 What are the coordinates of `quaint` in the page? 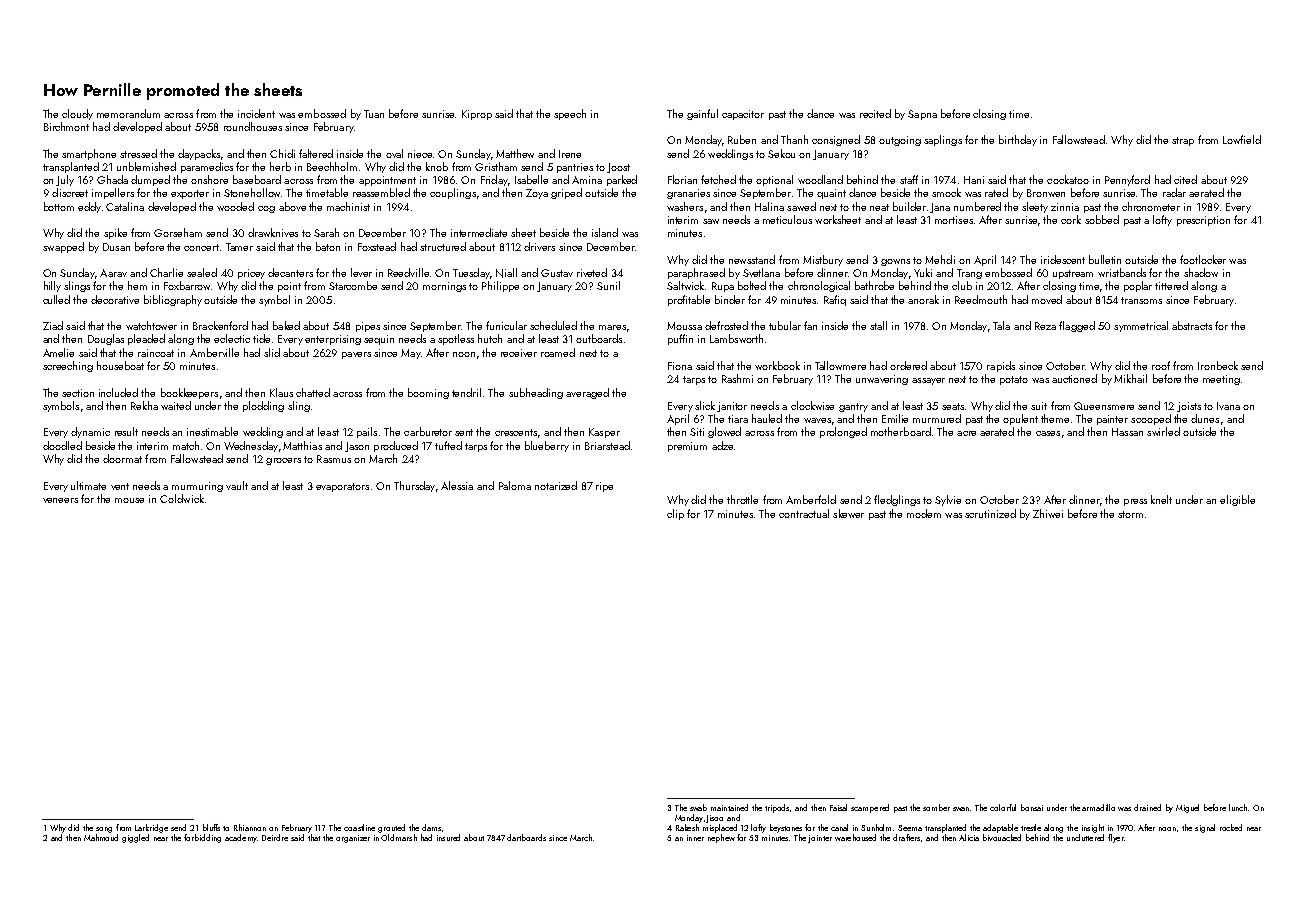 It's located at (831, 194).
